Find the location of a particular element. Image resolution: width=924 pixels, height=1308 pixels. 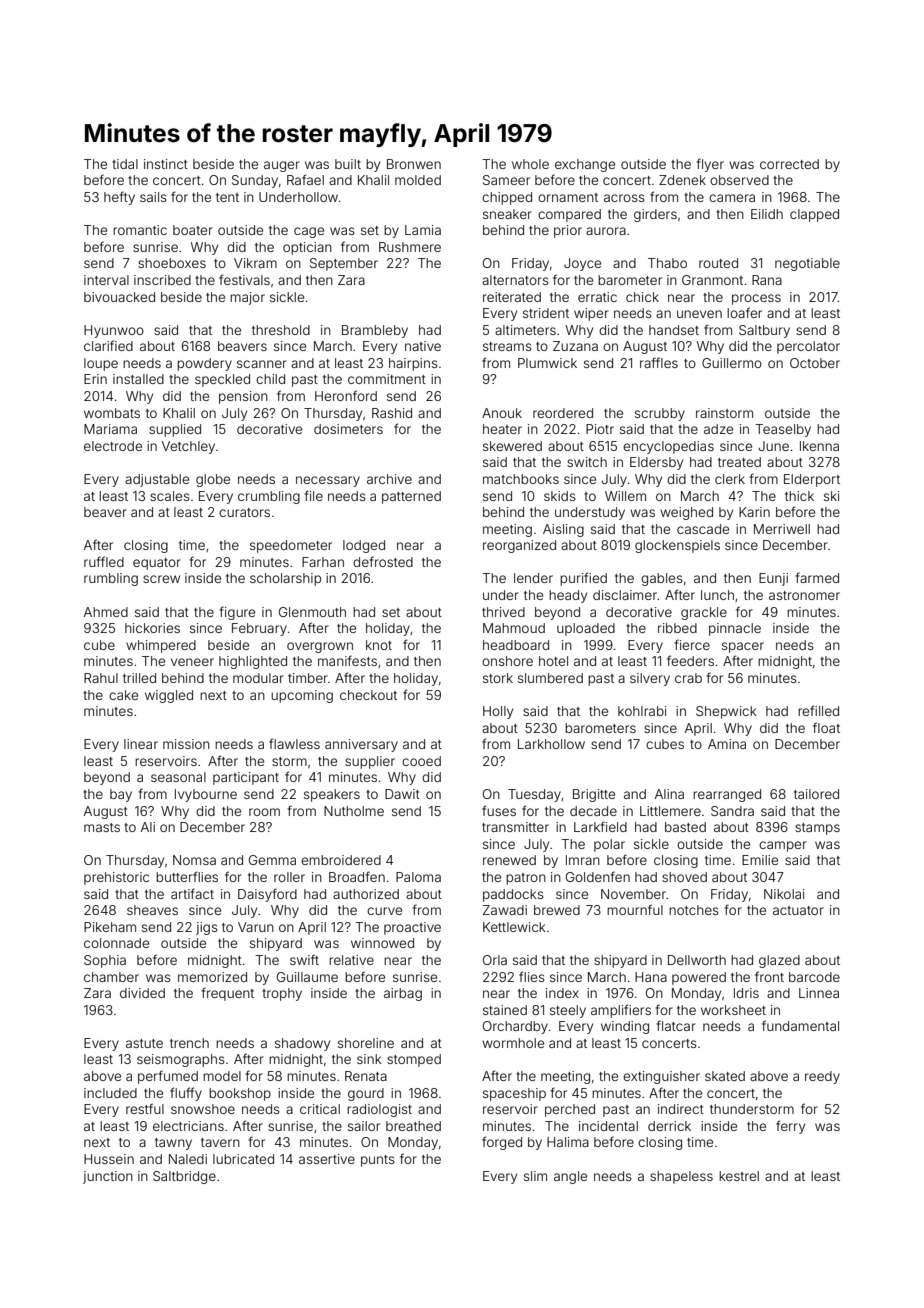

Bronwen is located at coordinates (414, 164).
